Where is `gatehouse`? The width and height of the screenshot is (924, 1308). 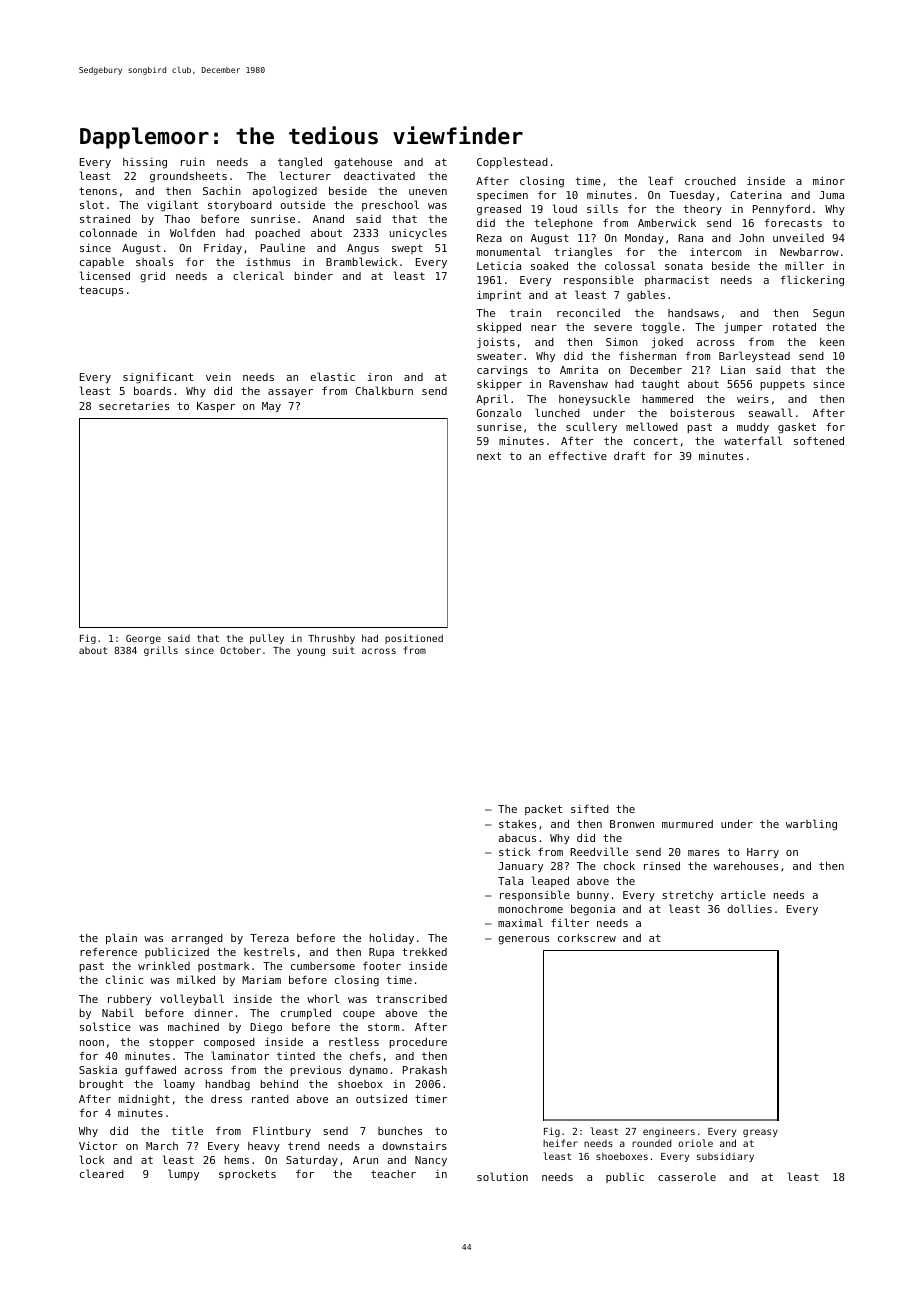
gatehouse is located at coordinates (363, 163).
